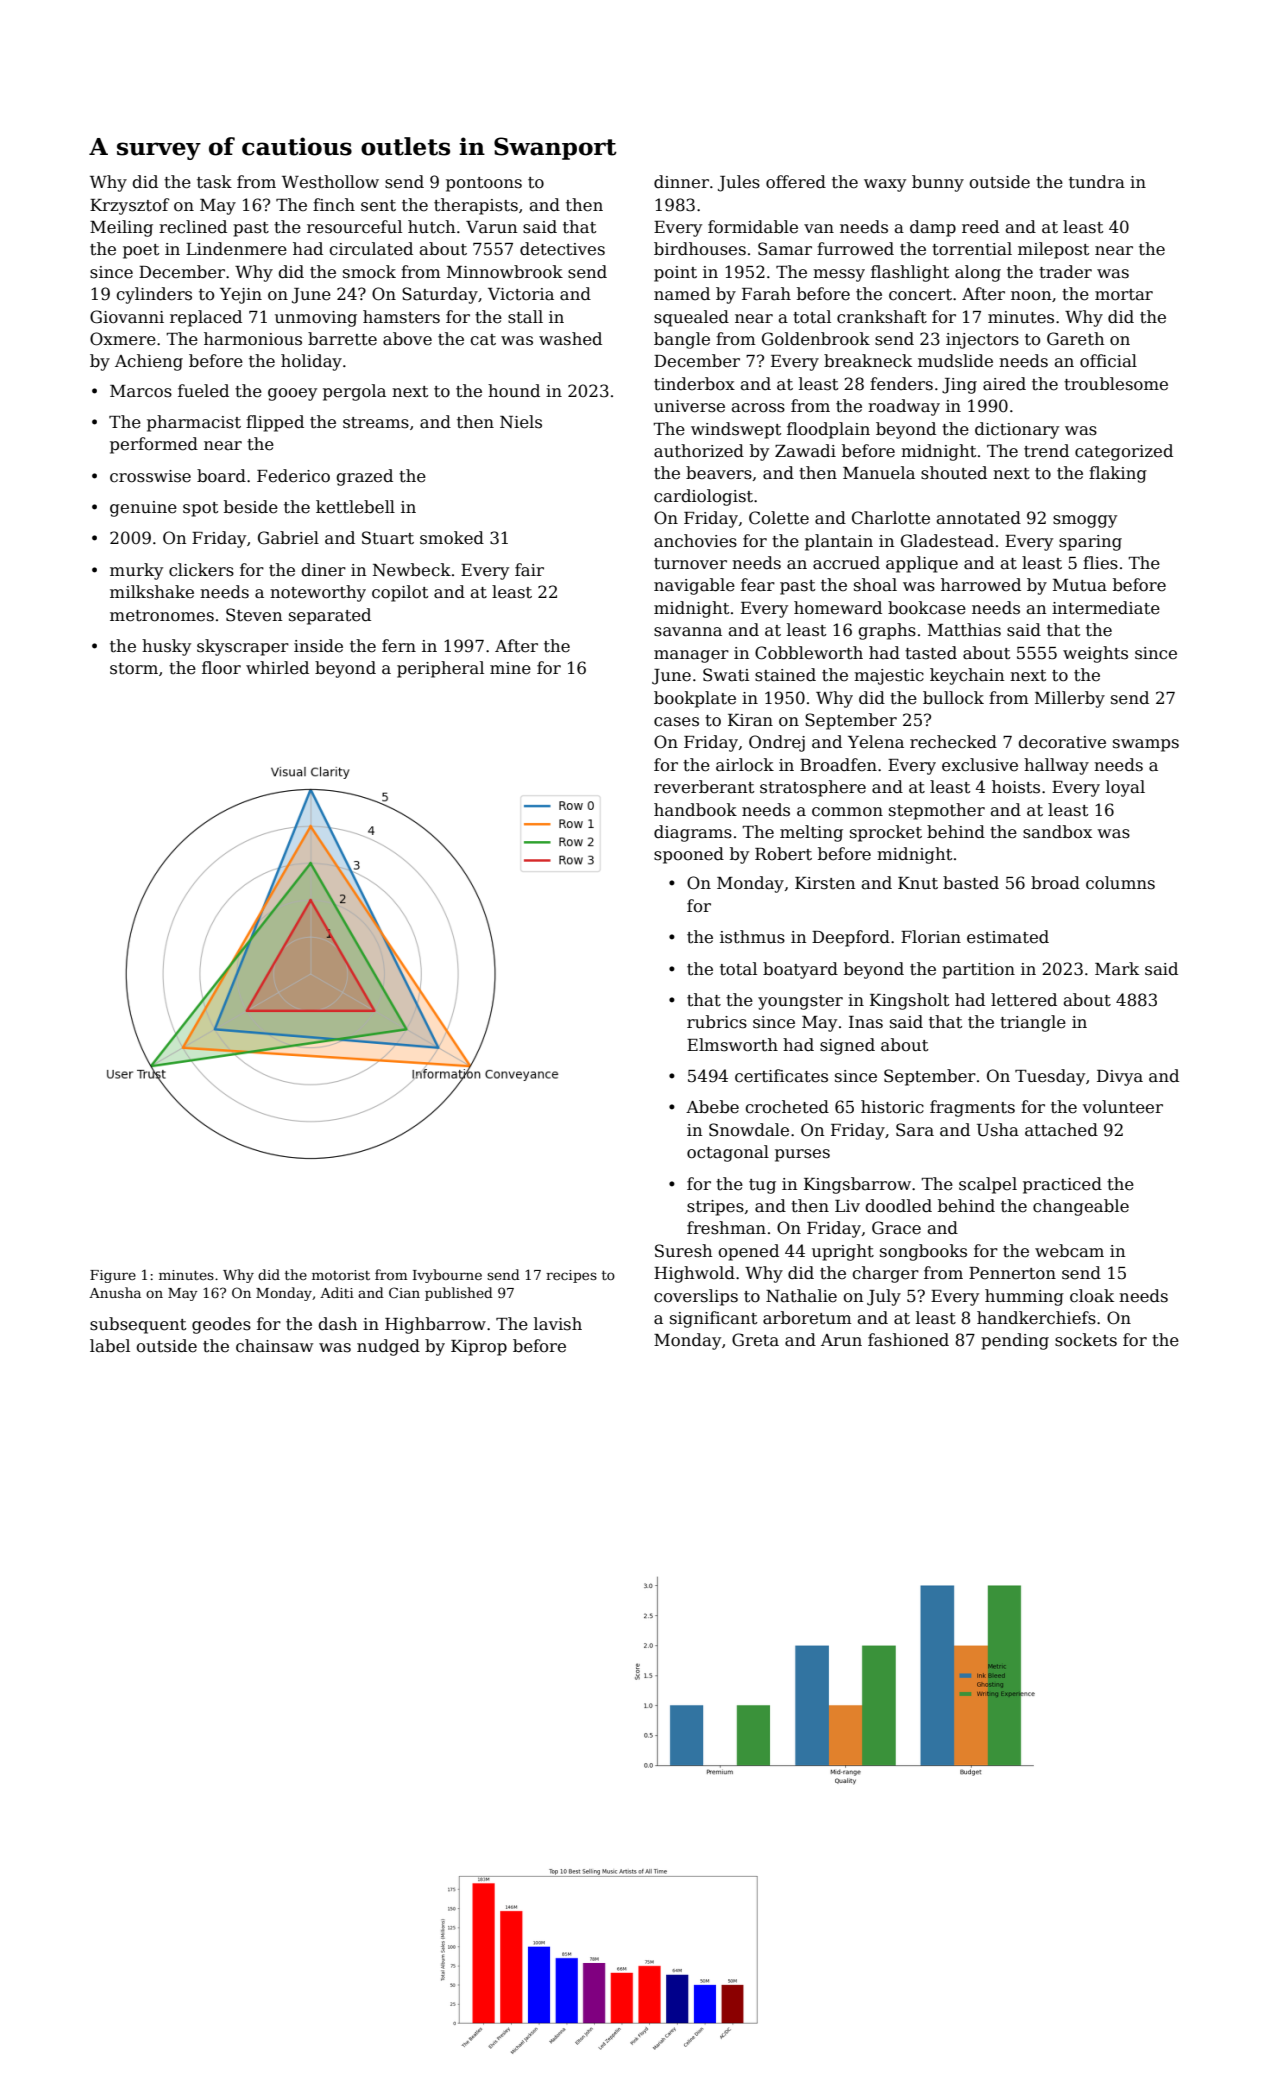  I want to click on murky, so click(136, 571).
